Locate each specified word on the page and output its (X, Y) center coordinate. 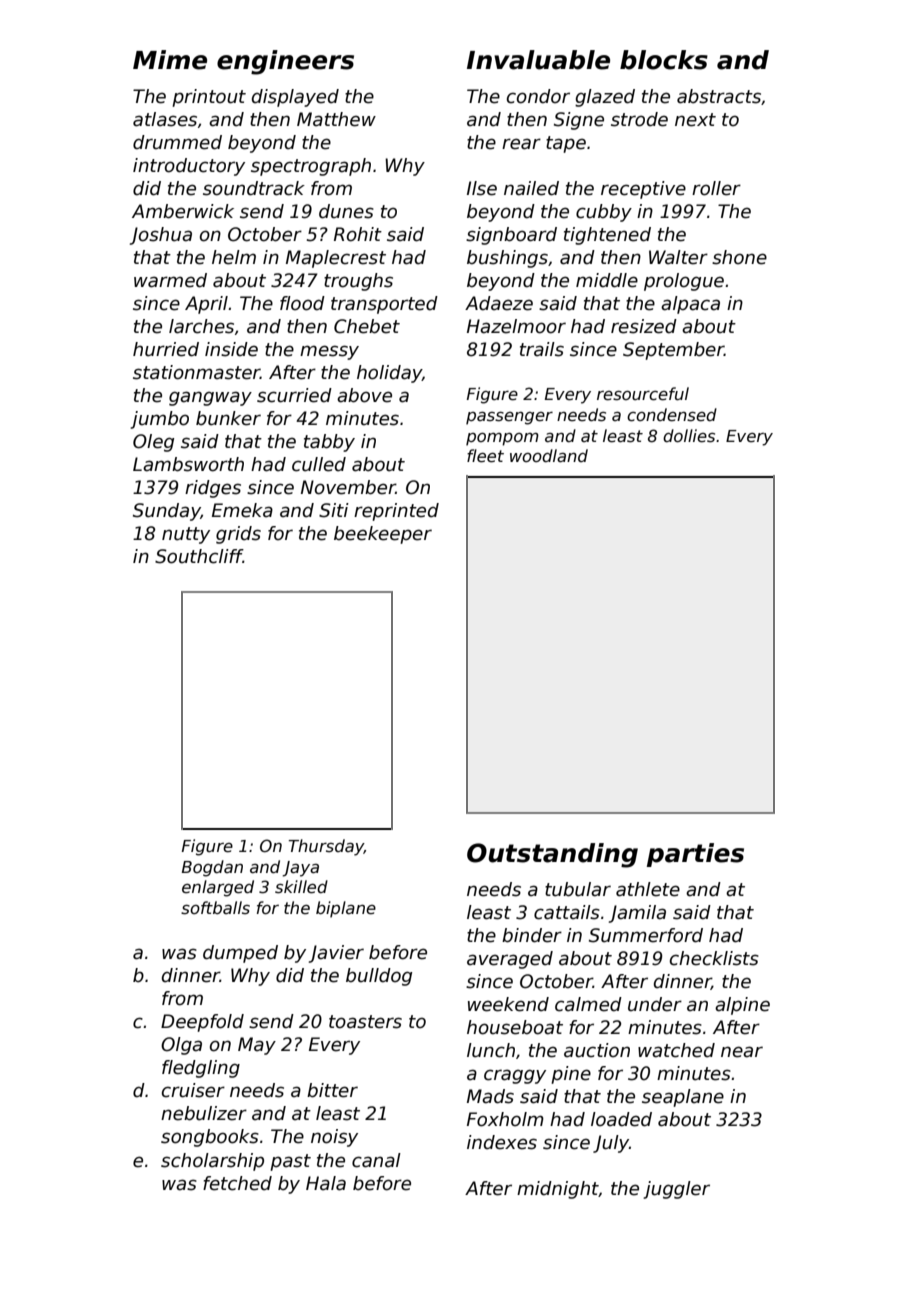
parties (695, 855)
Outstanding (552, 855)
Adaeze (499, 303)
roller (716, 188)
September (673, 351)
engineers (285, 62)
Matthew (336, 119)
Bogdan (212, 868)
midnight (558, 1190)
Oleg (153, 443)
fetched (237, 1183)
